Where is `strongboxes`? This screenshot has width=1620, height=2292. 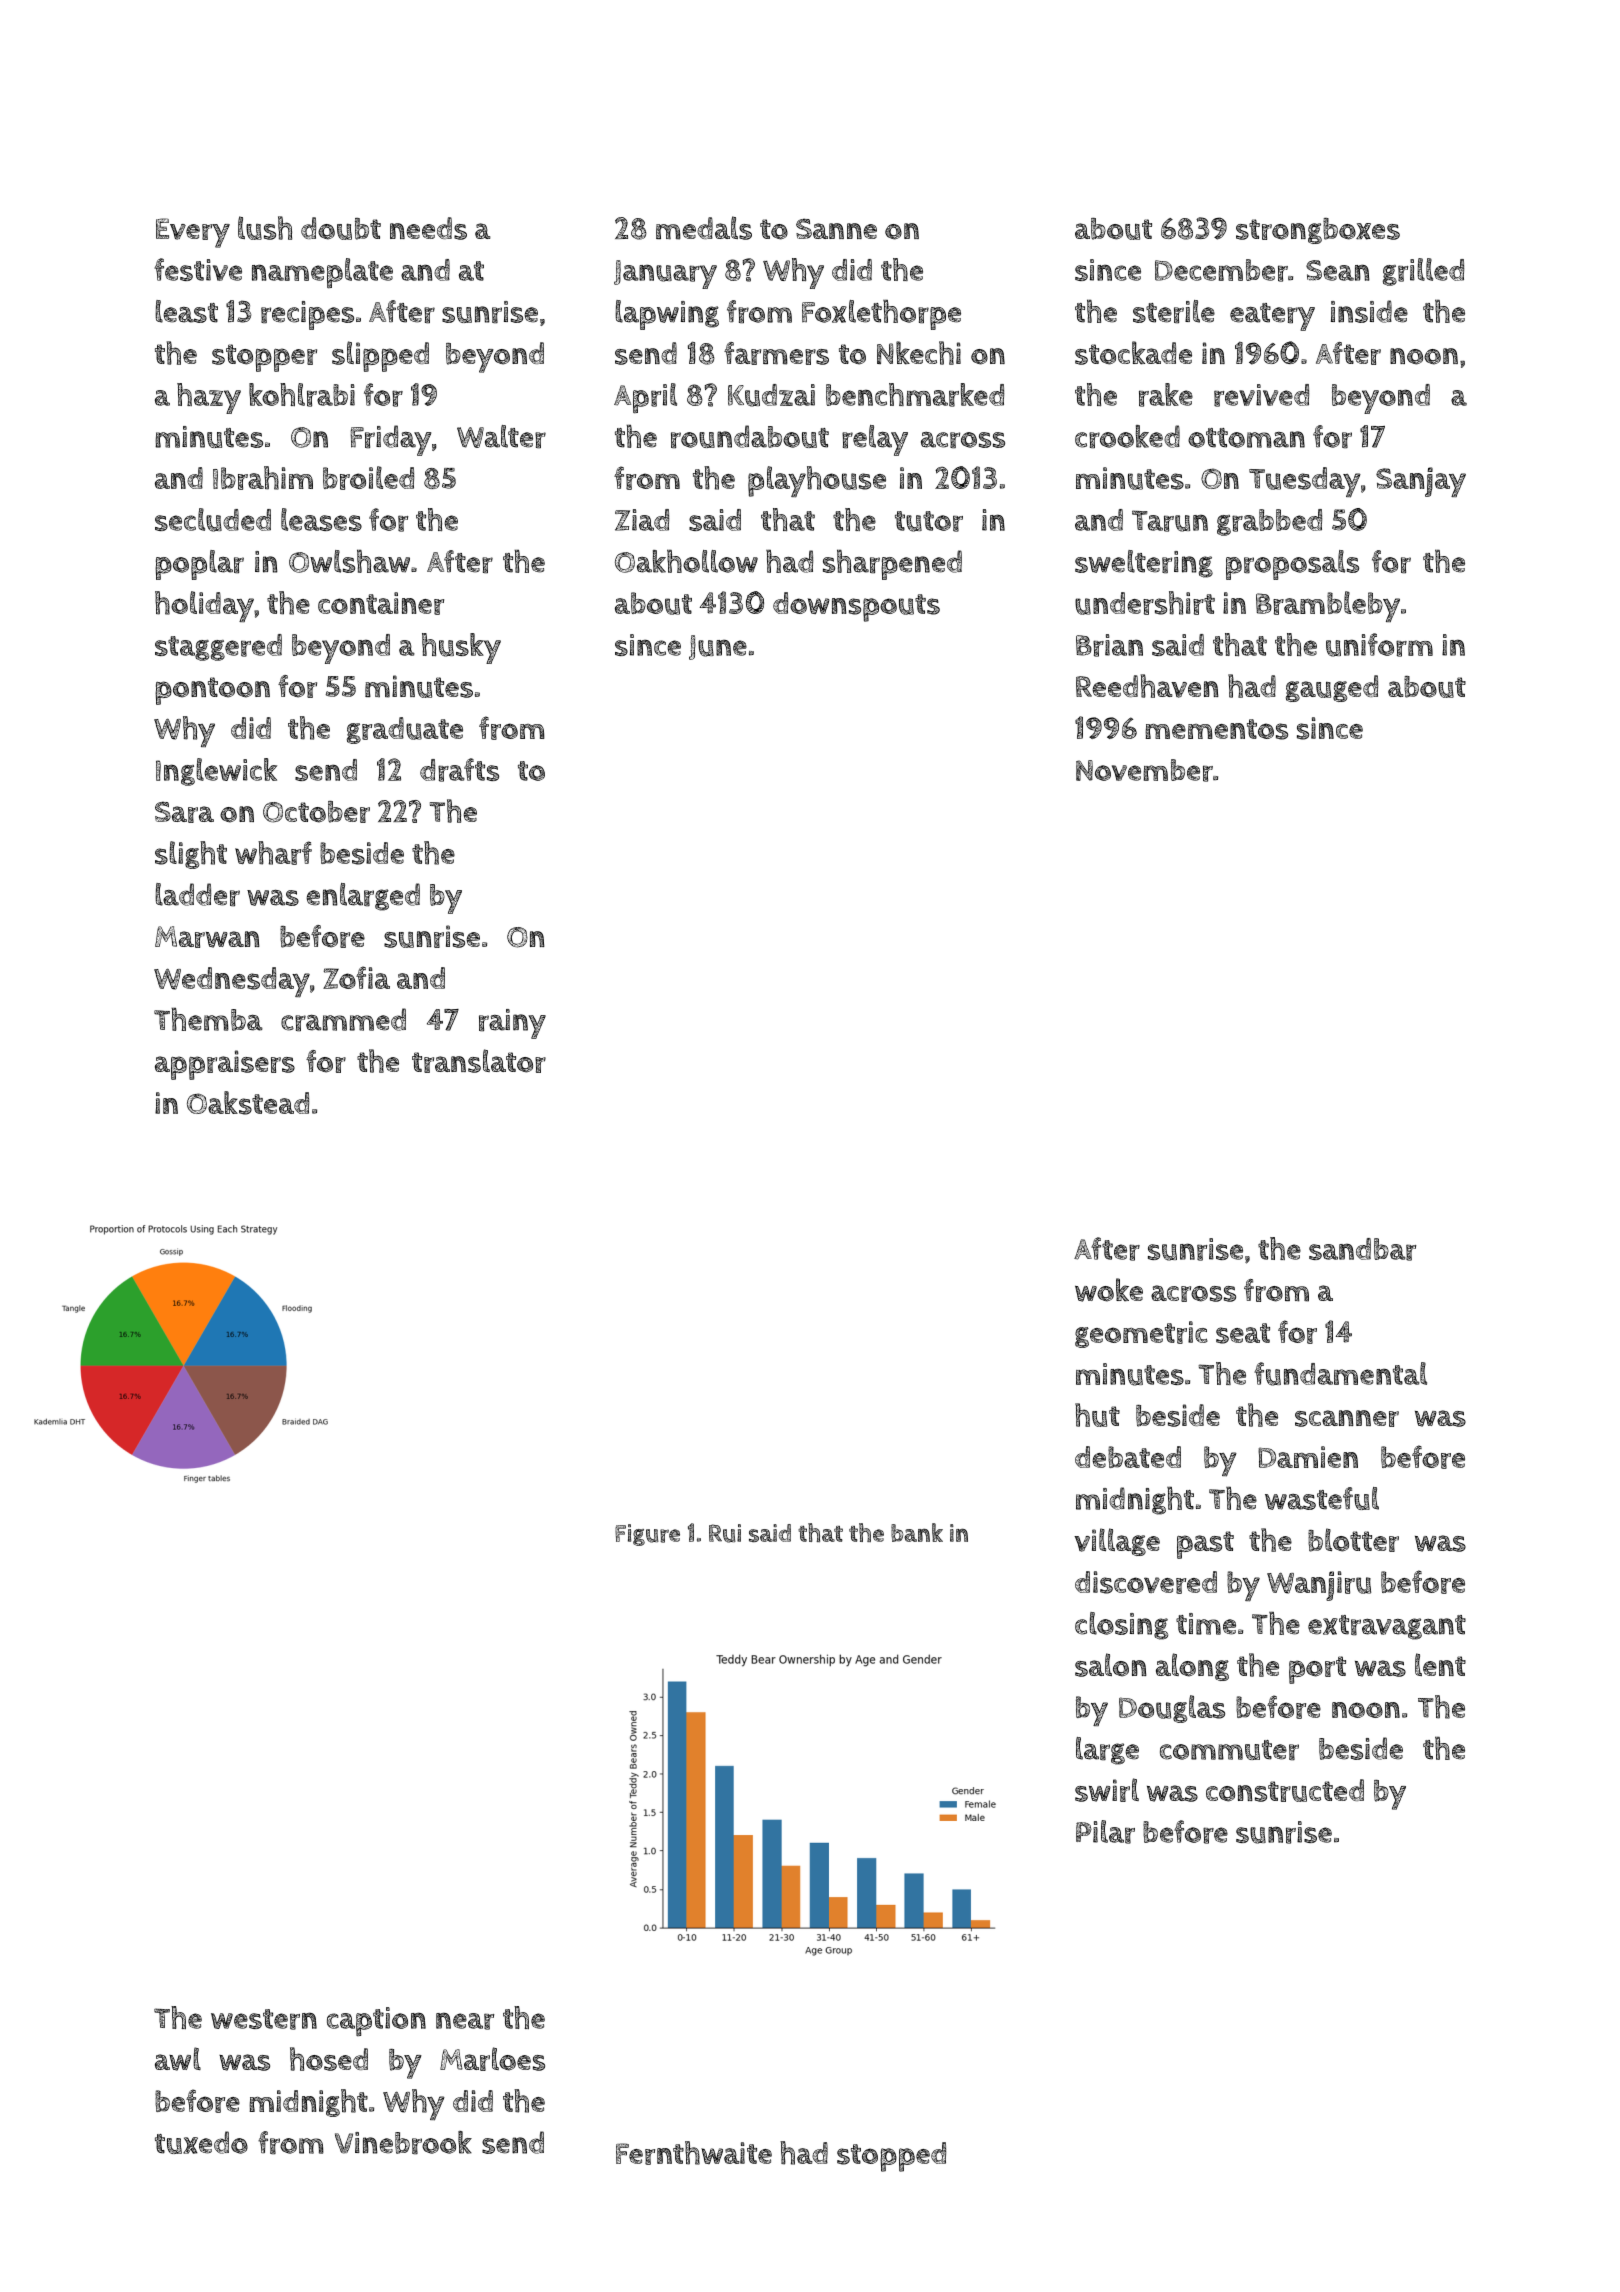 strongboxes is located at coordinates (1318, 231).
